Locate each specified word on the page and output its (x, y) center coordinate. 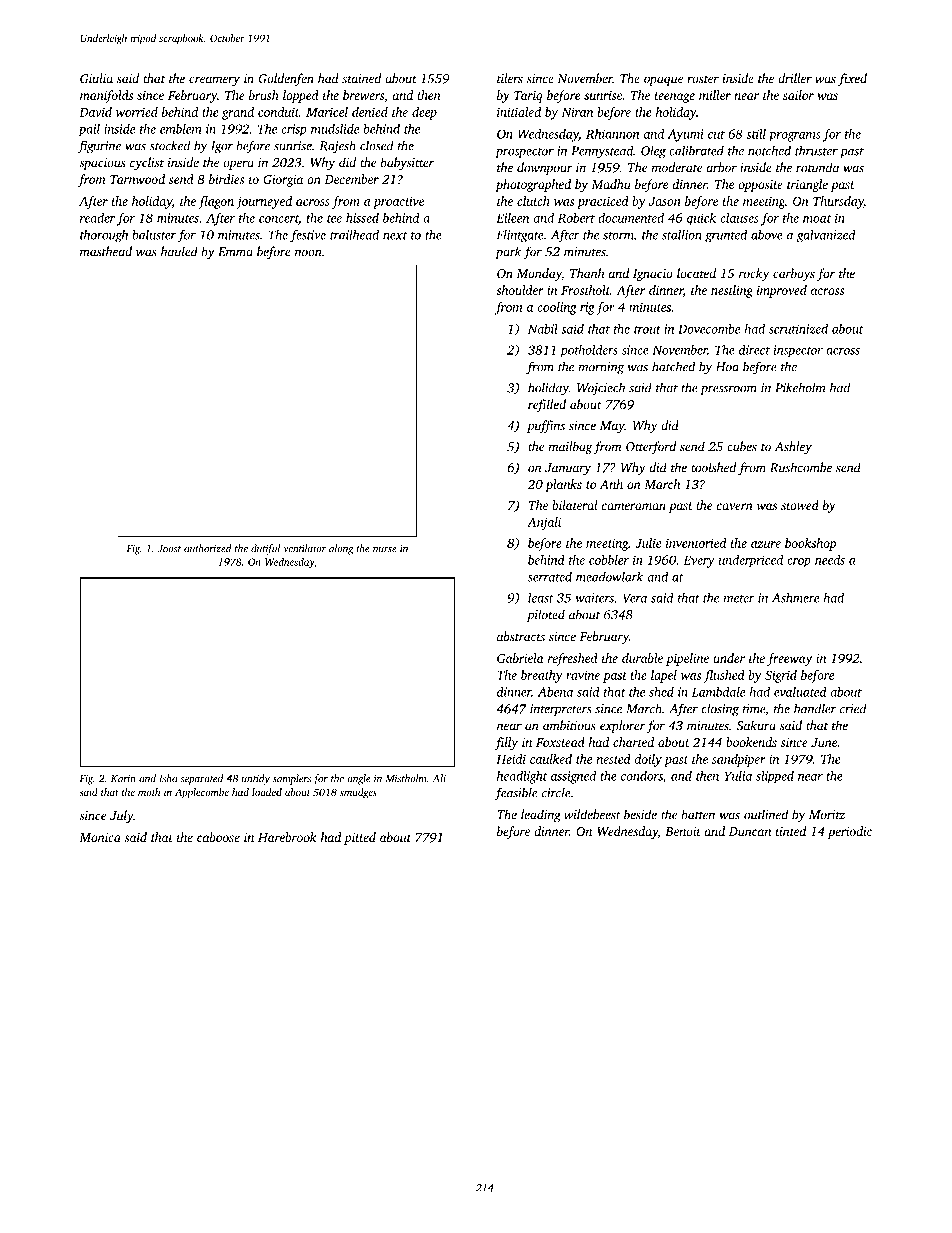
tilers (510, 78)
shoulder (520, 290)
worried (137, 112)
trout (647, 330)
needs (830, 560)
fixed (852, 79)
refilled (547, 405)
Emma (235, 252)
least (541, 597)
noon (308, 253)
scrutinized (798, 329)
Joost (169, 549)
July (122, 816)
